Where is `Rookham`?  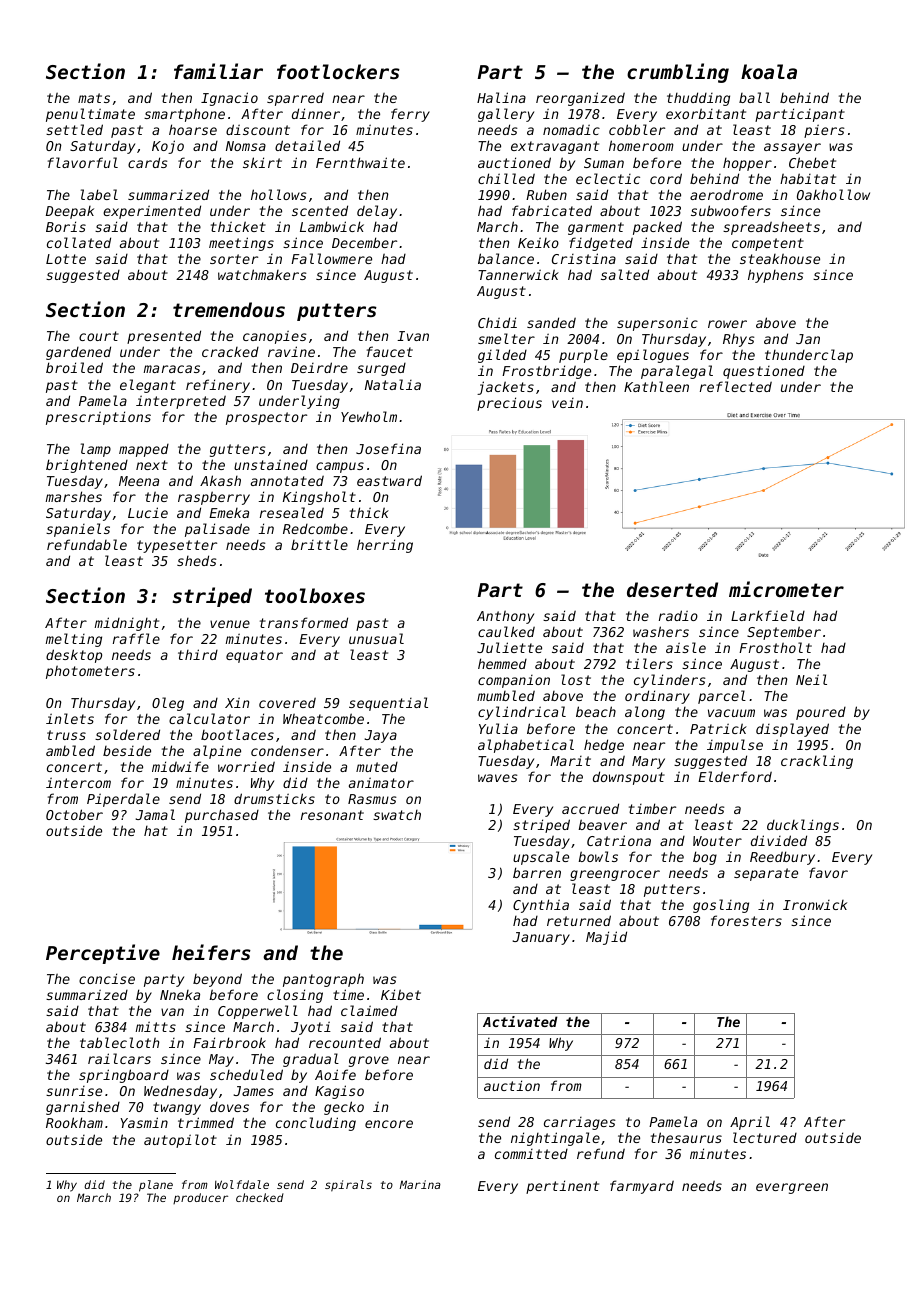 Rookham is located at coordinates (74, 1122).
